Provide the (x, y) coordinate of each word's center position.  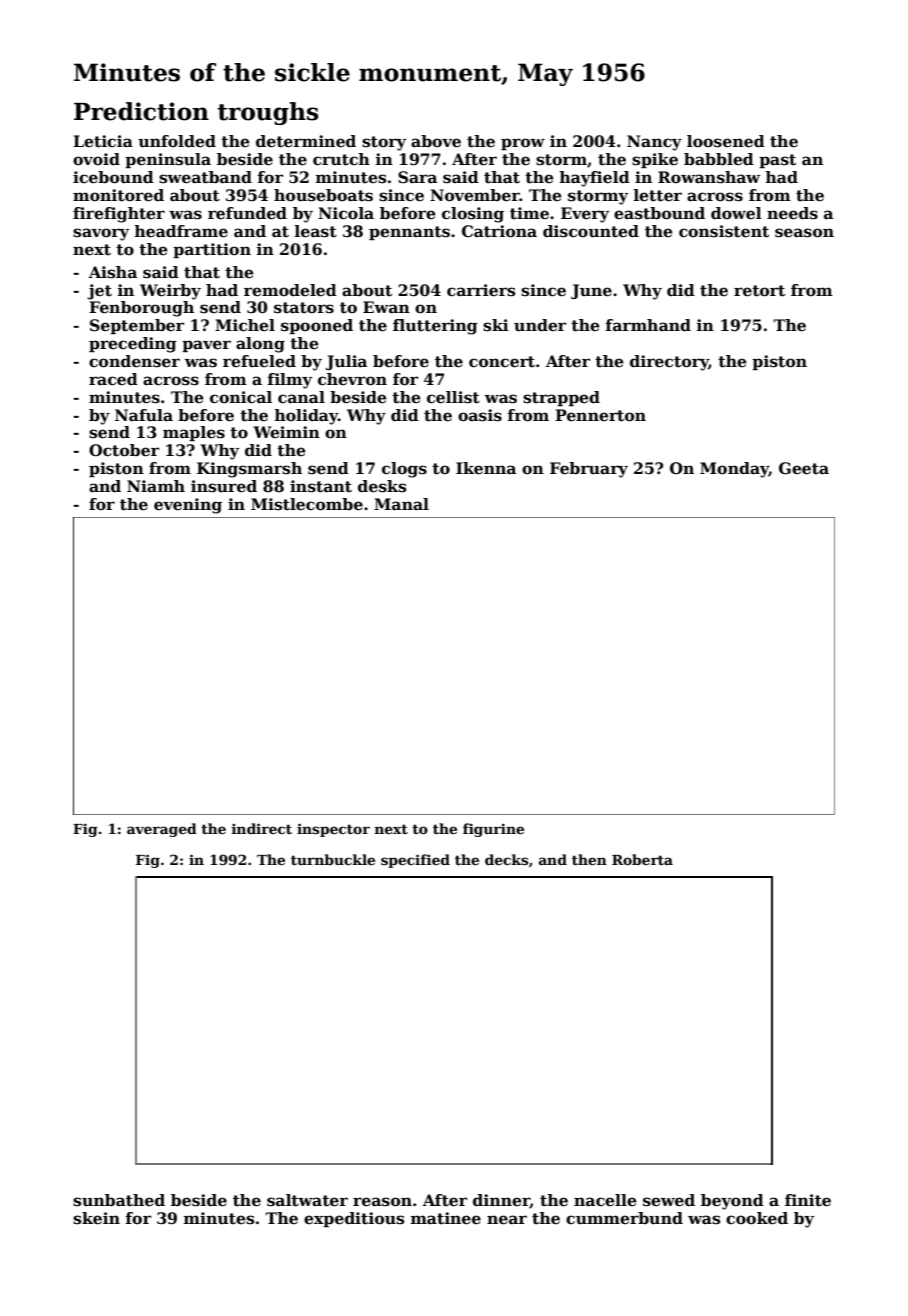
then (589, 859)
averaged (162, 830)
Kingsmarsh (249, 470)
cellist (453, 397)
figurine (493, 830)
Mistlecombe (307, 504)
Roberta (642, 859)
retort (759, 291)
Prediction (141, 111)
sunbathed (119, 1200)
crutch (341, 159)
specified (415, 861)
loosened (726, 141)
